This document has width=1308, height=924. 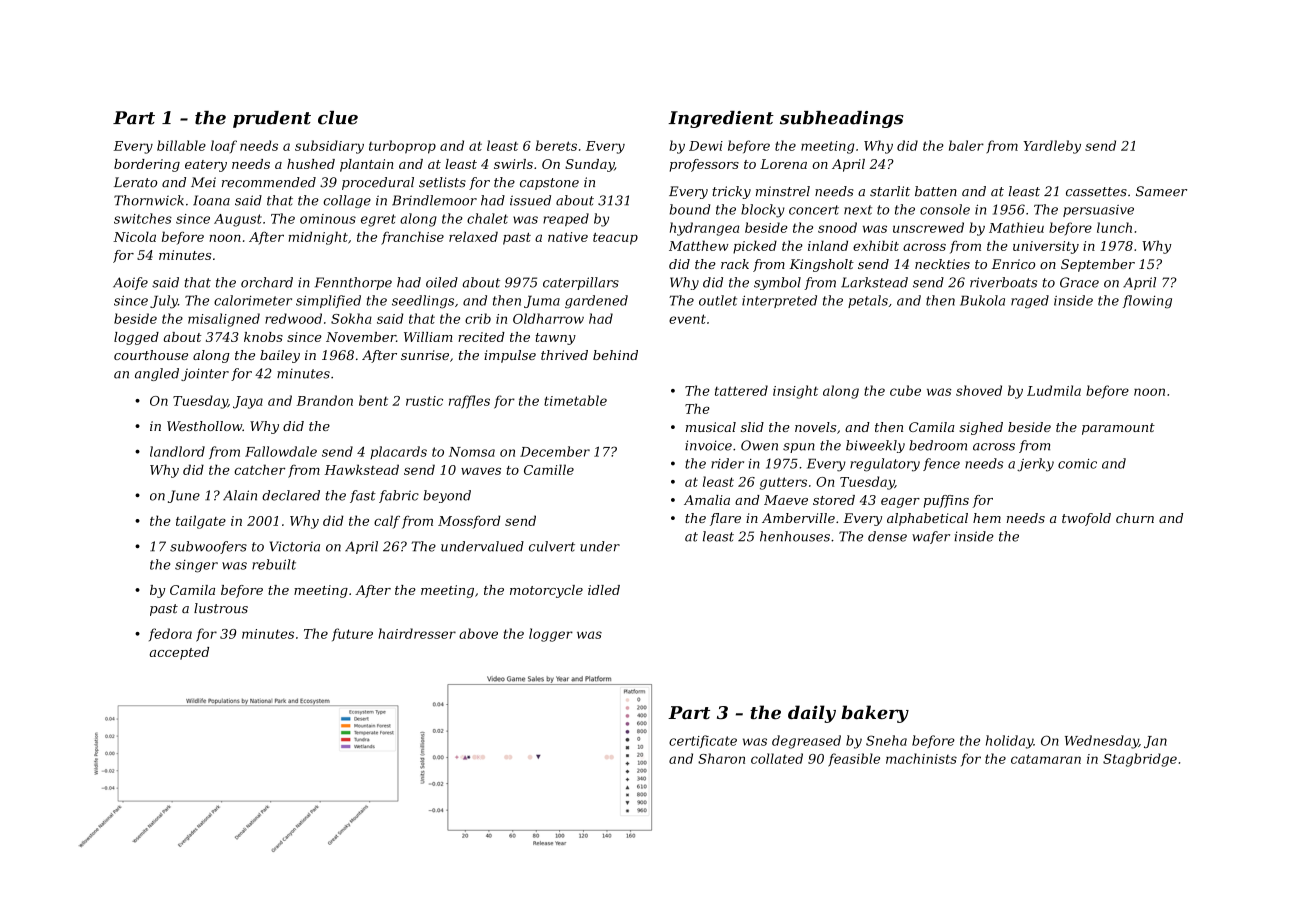 What do you see at coordinates (721, 119) in the document?
I see `Ingredient` at bounding box center [721, 119].
